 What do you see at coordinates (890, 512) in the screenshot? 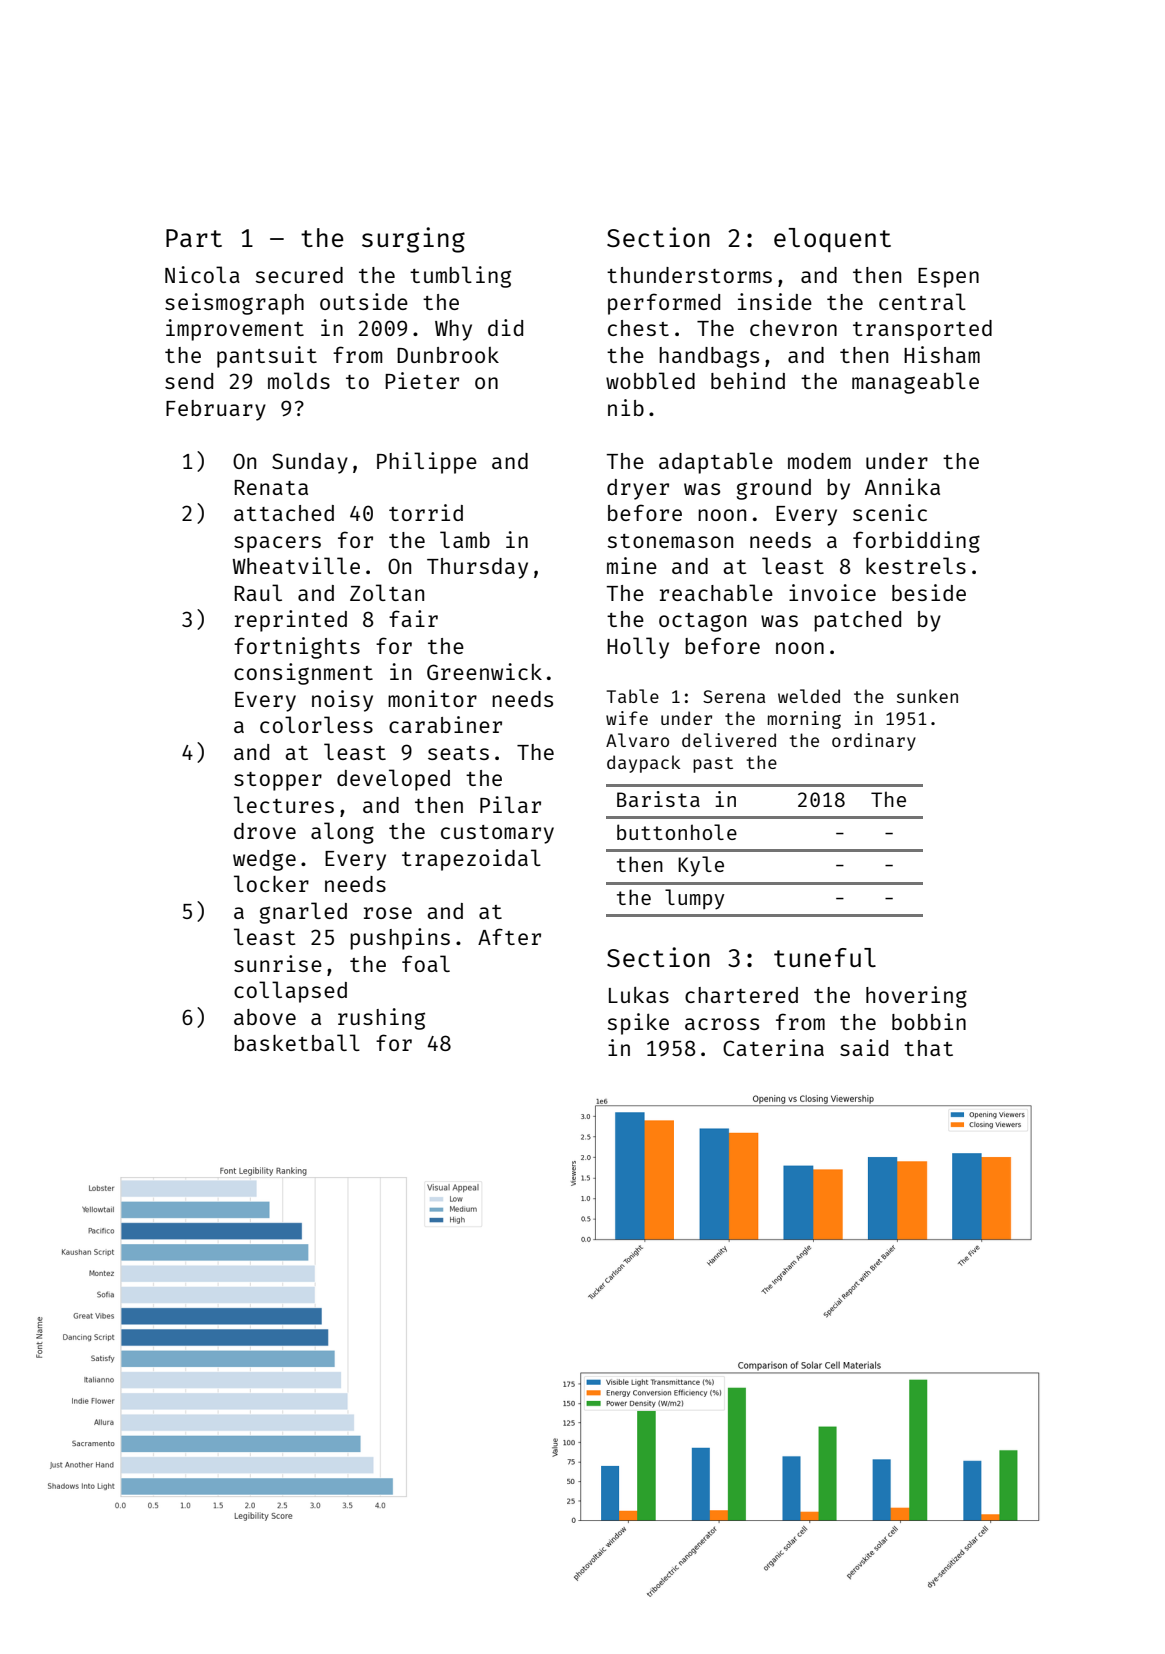
I see `scenic` at bounding box center [890, 512].
